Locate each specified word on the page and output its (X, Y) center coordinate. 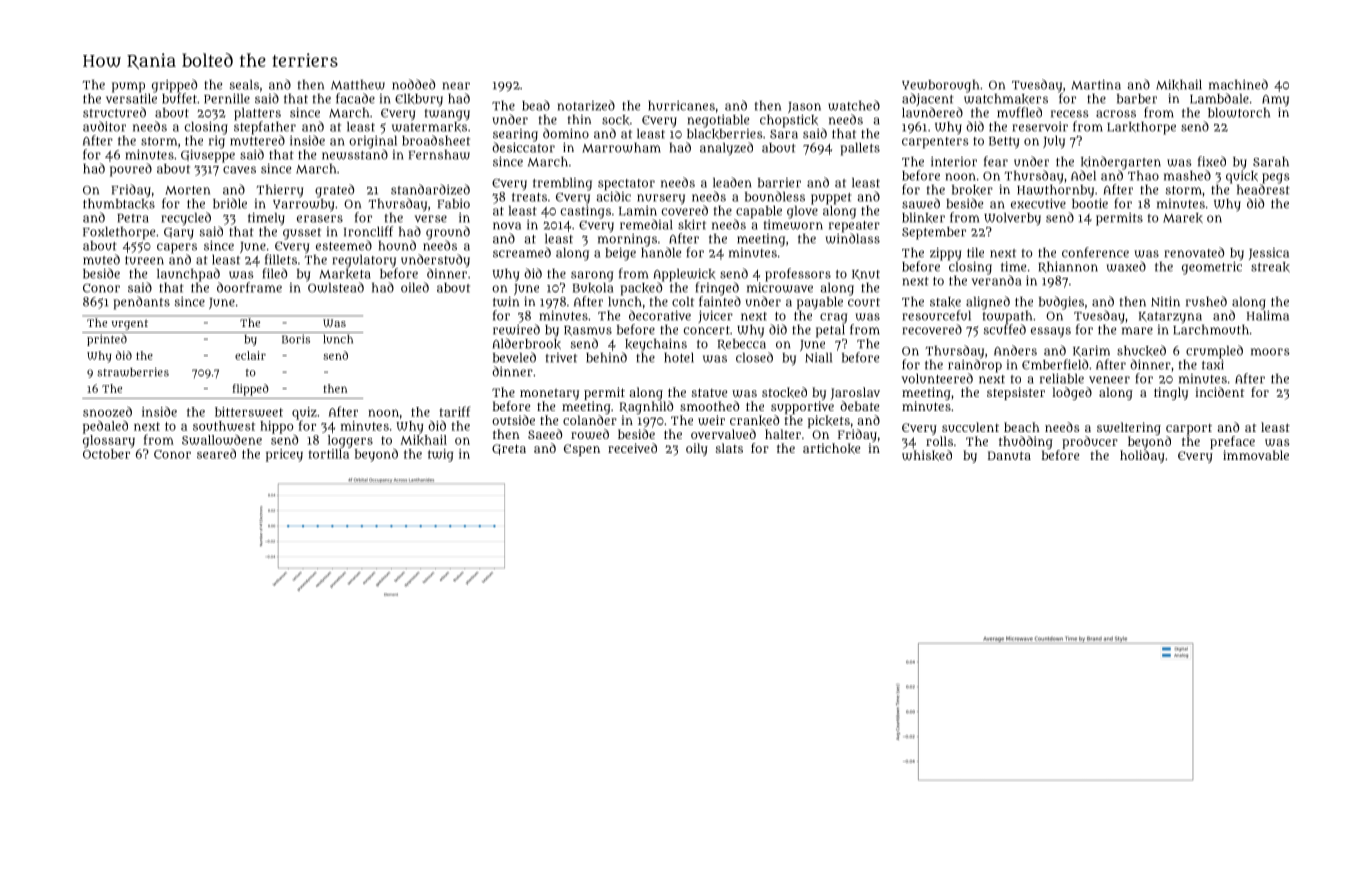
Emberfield (1055, 364)
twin (506, 301)
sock (615, 120)
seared (216, 454)
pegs (1276, 178)
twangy (447, 115)
